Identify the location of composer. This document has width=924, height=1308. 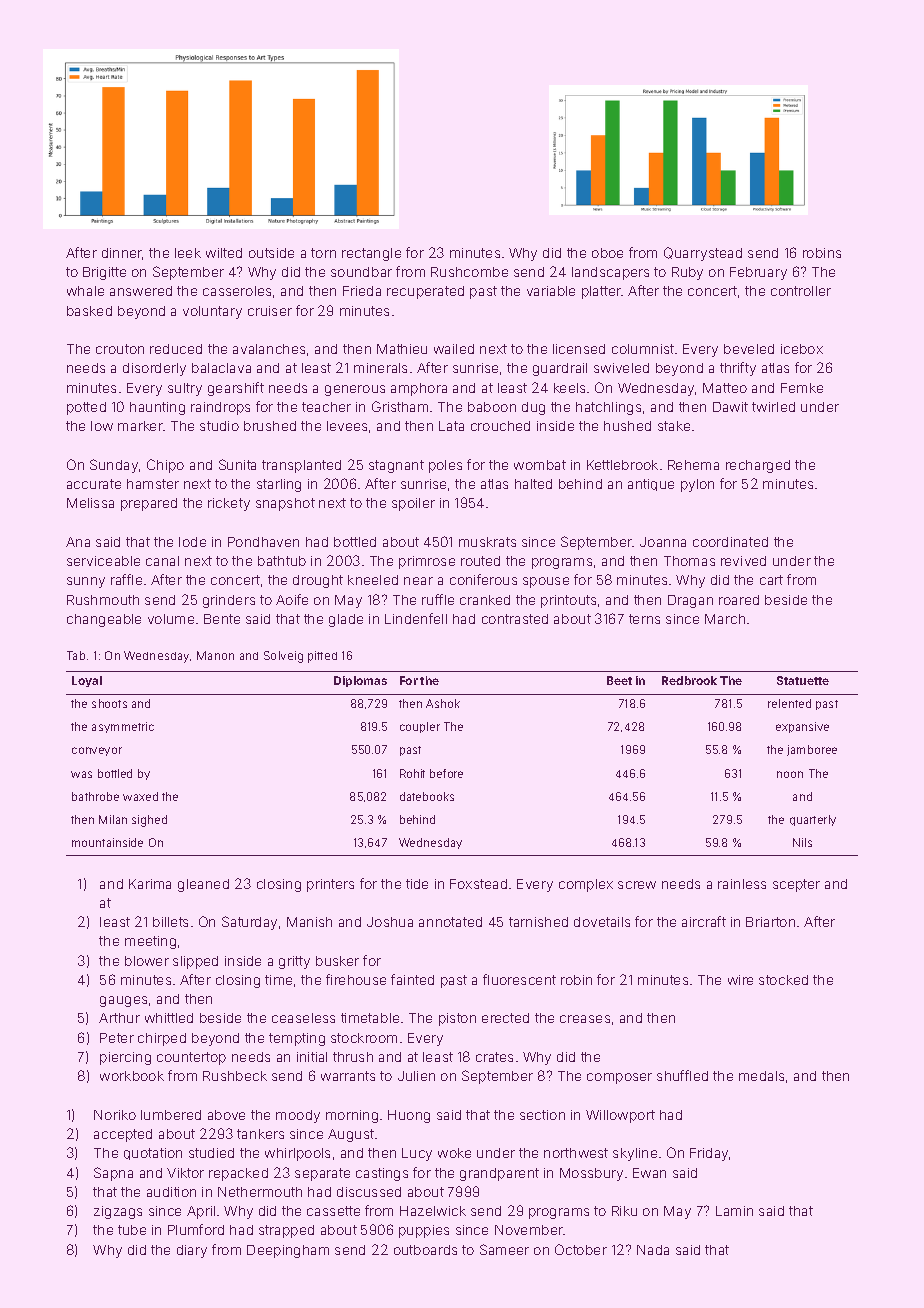
(619, 1078).
